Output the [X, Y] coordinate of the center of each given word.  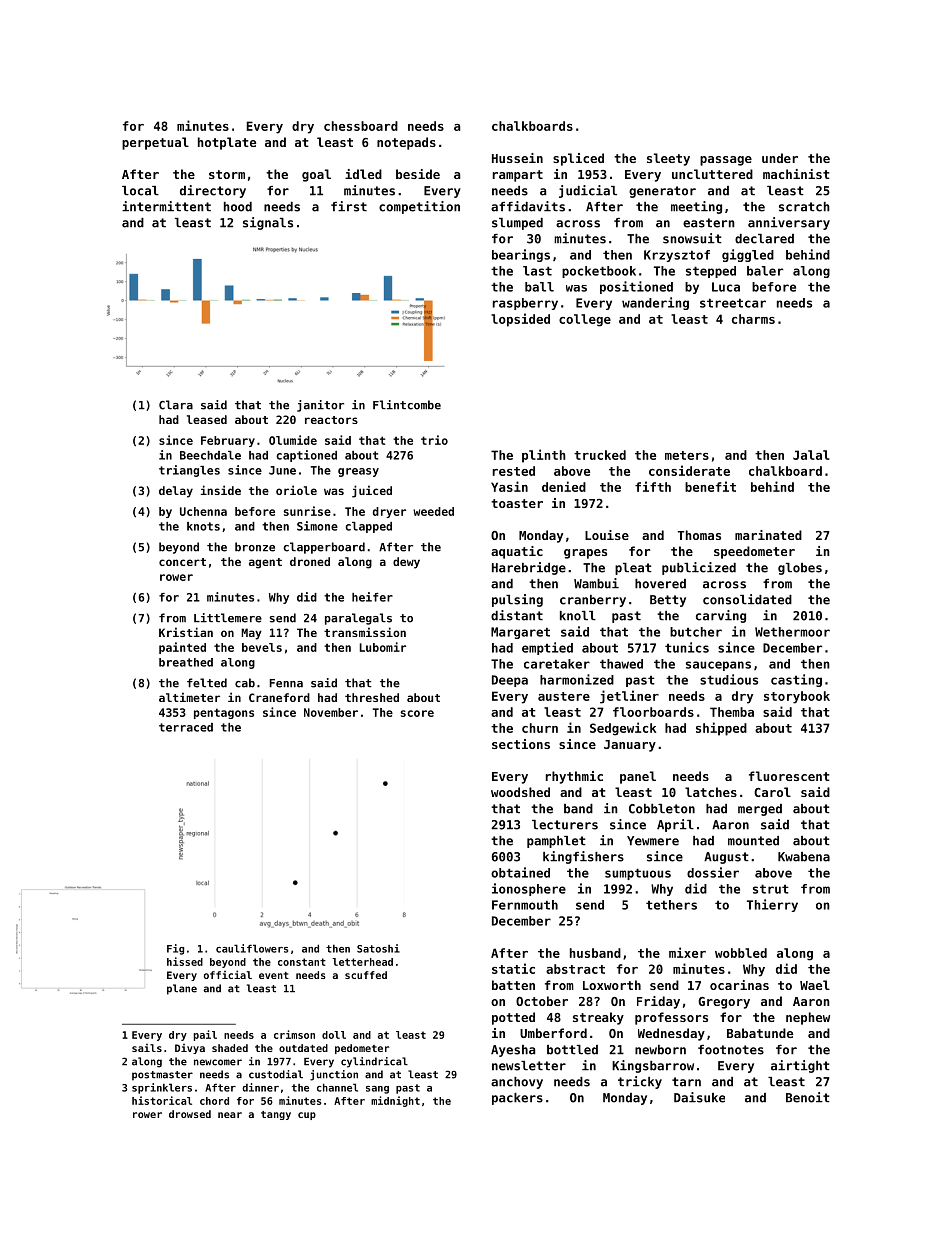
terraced [186, 727]
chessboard [361, 126]
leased [207, 419]
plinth [544, 456]
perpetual [155, 143]
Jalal [811, 455]
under [780, 158]
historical [162, 1100]
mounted [753, 841]
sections [521, 744]
